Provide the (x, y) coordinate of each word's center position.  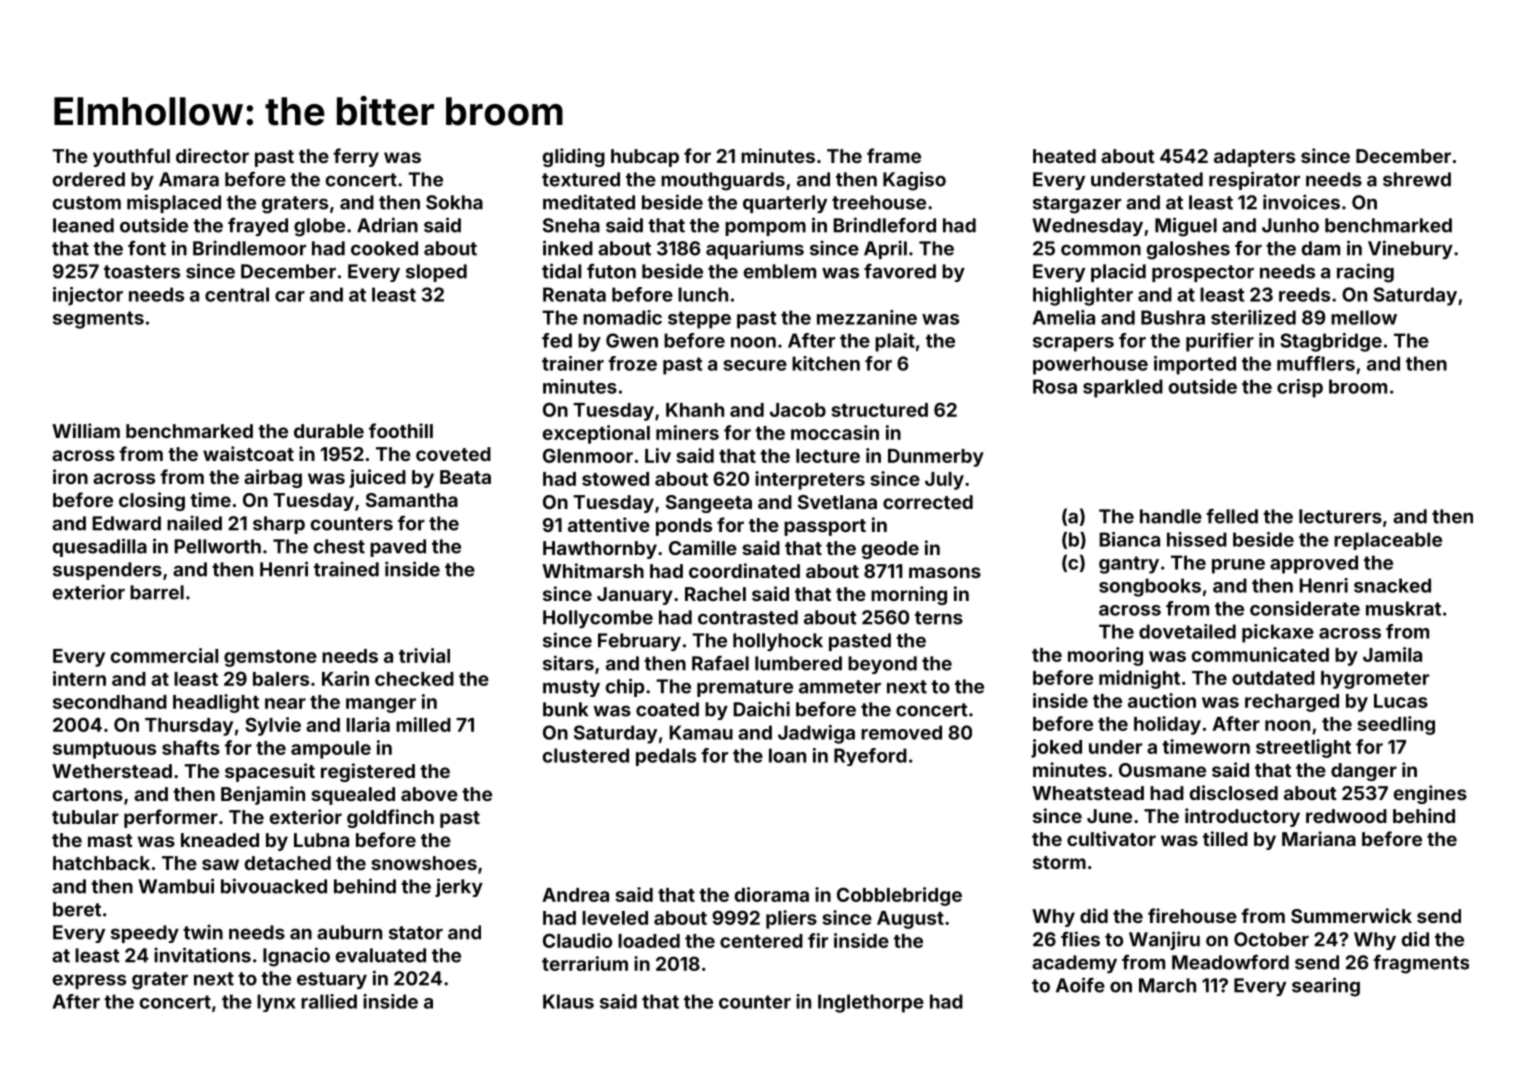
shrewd (1417, 179)
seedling (1396, 725)
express (89, 981)
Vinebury (1410, 249)
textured (581, 179)
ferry (356, 157)
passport (825, 527)
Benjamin (263, 795)
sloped (436, 273)
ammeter (840, 687)
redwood (1346, 816)
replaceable (1388, 541)
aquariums (755, 249)
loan (787, 755)
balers (281, 679)
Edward (126, 523)
